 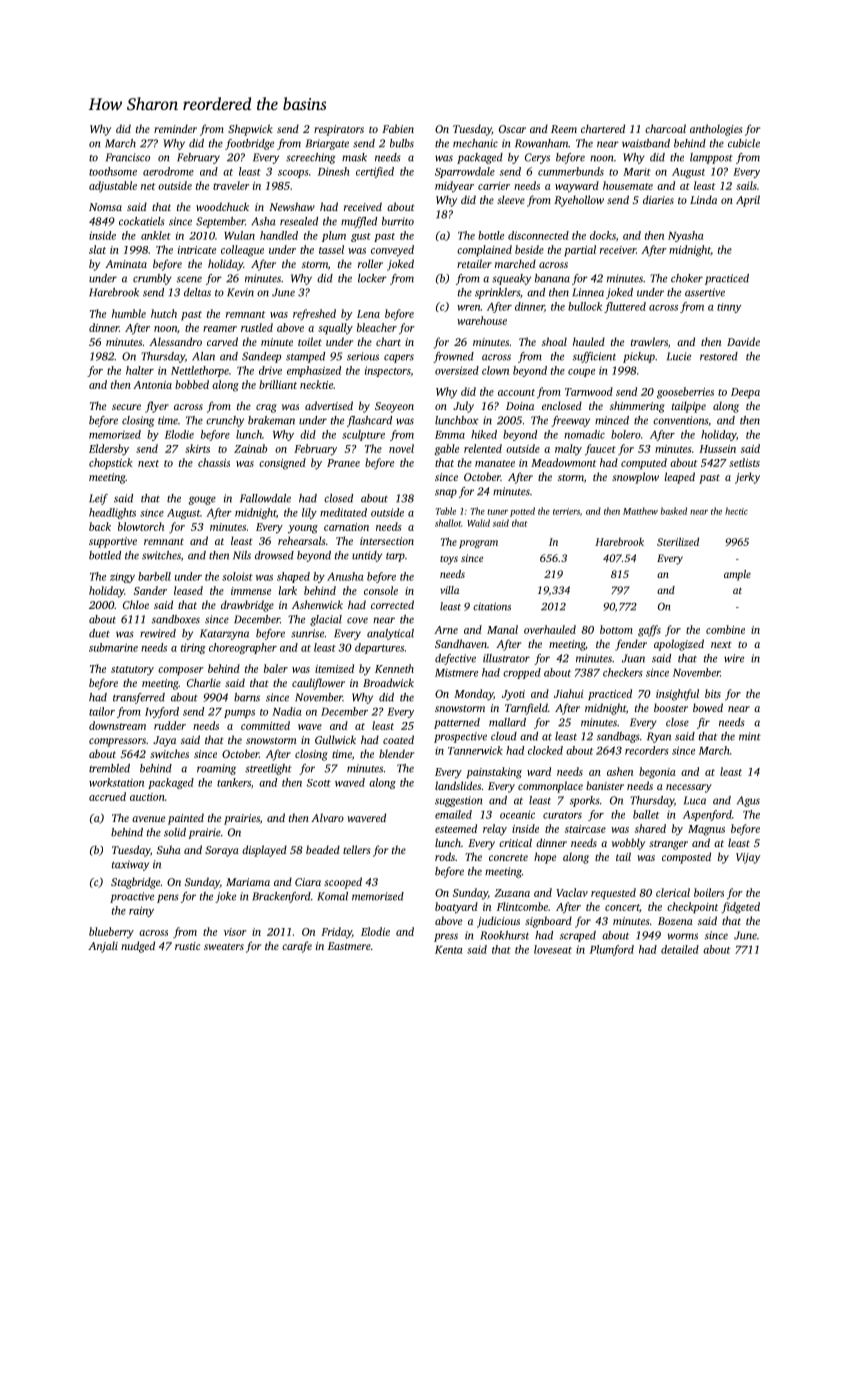 What do you see at coordinates (665, 128) in the screenshot?
I see `charcoal` at bounding box center [665, 128].
